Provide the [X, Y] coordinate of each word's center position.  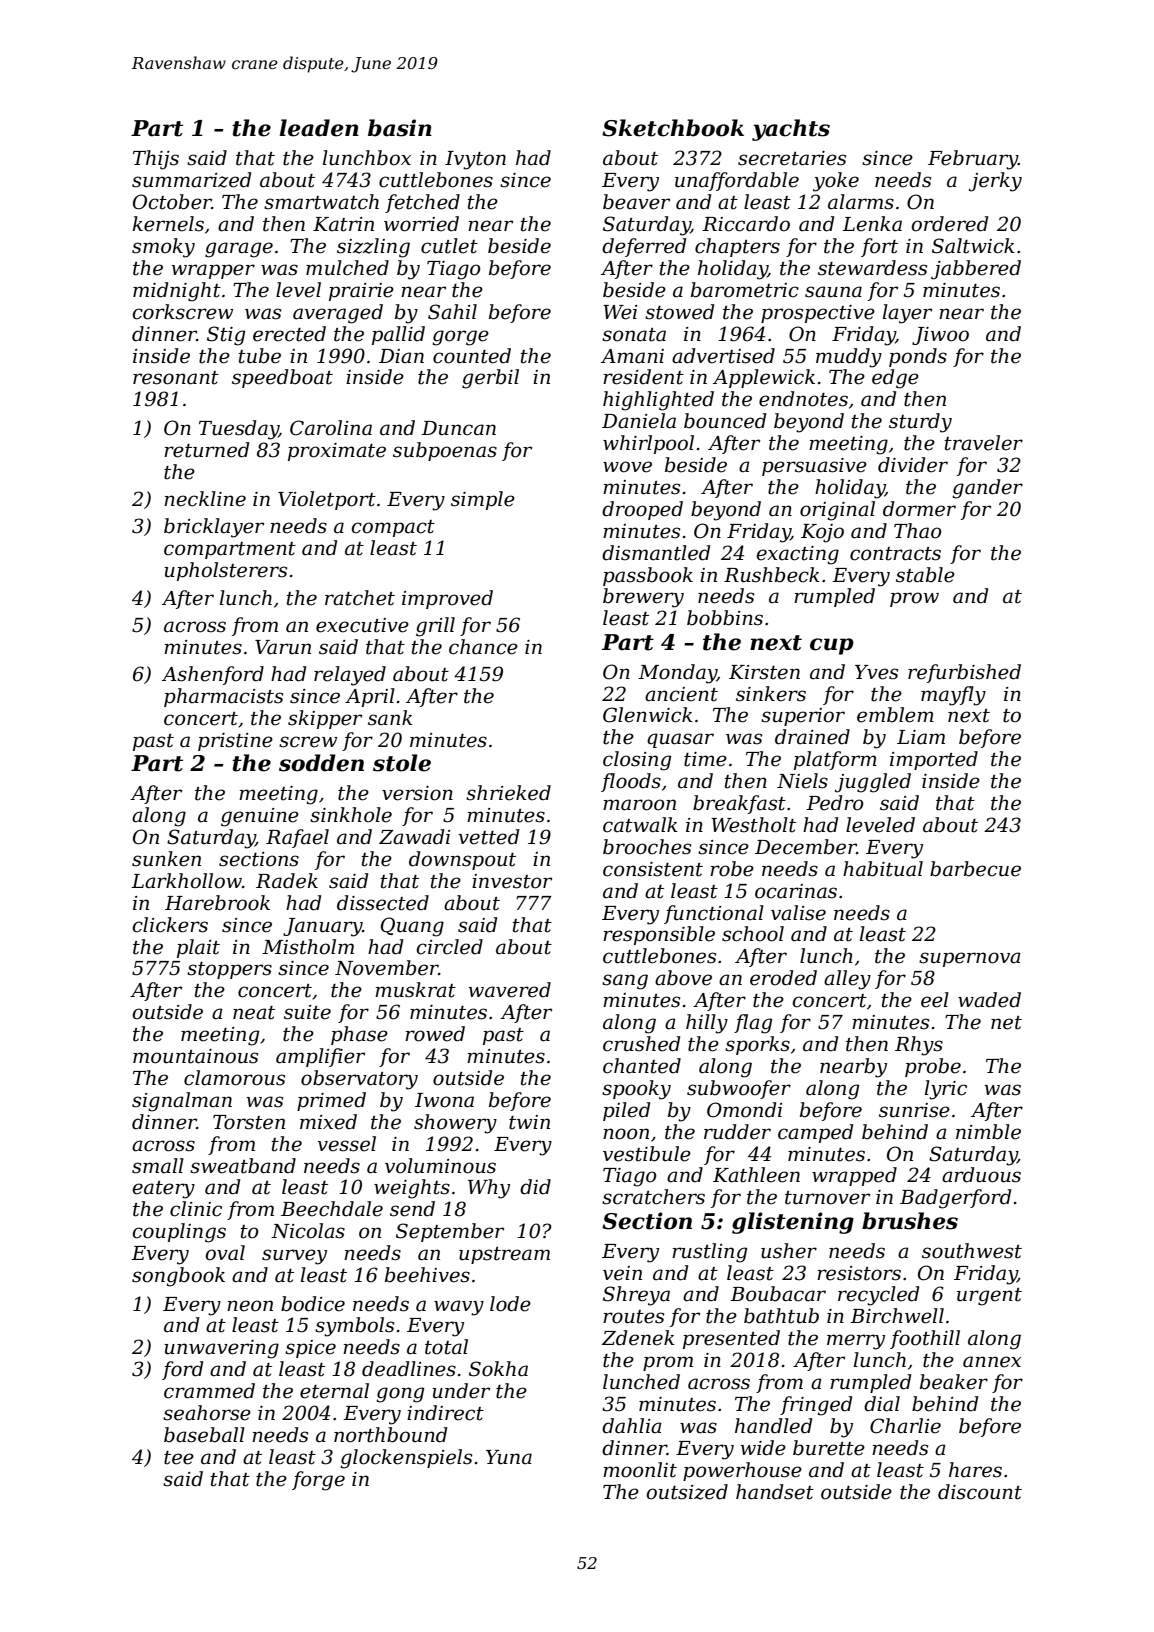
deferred [644, 247]
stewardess [872, 268]
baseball [204, 1435]
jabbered [976, 270]
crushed [641, 1044]
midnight [177, 292]
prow [914, 599]
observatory [359, 1080]
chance [483, 647]
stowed [679, 312]
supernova [970, 959]
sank [390, 718]
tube [259, 356]
